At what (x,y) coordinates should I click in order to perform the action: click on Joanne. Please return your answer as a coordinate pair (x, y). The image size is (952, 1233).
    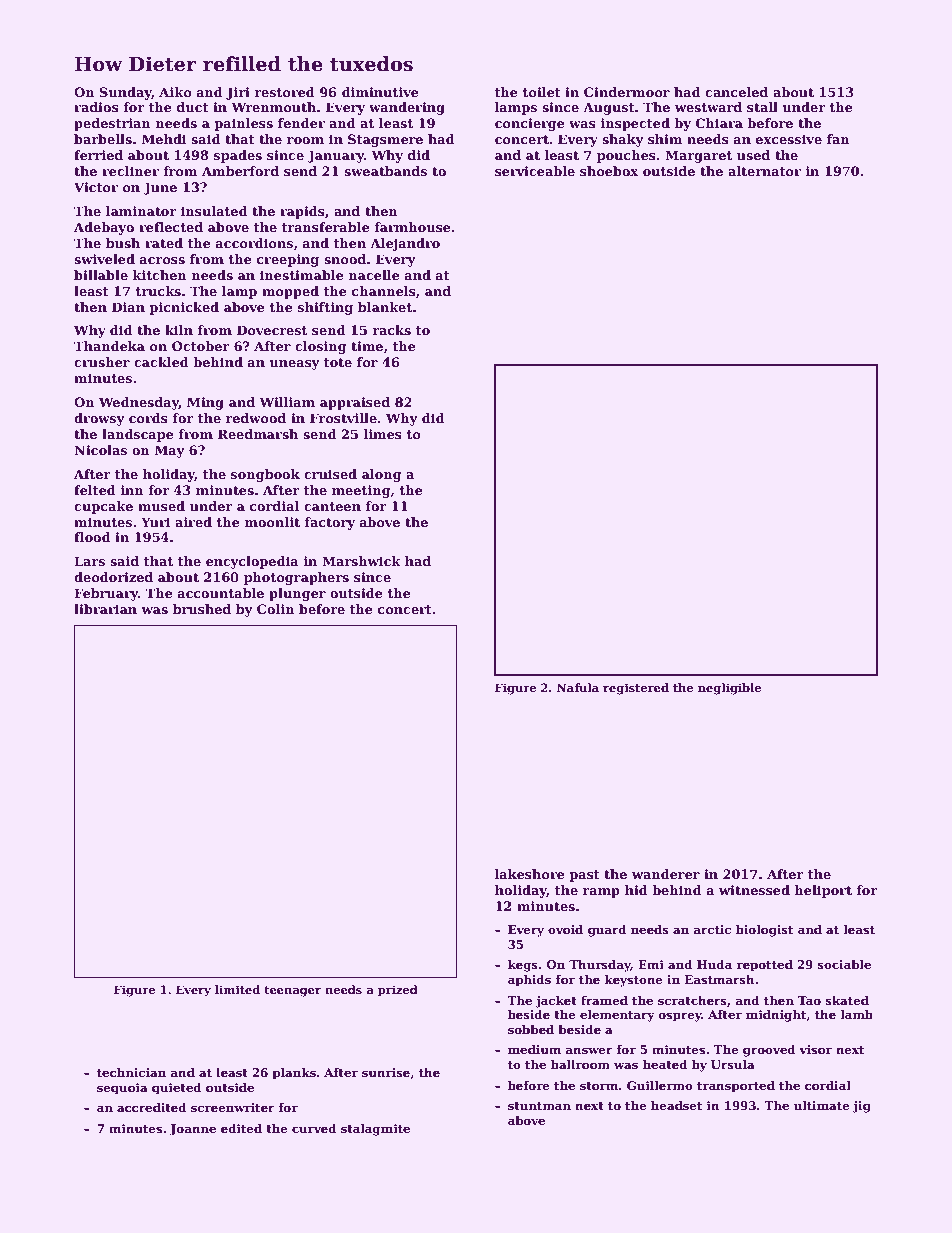
    Looking at the image, I should click on (192, 1130).
